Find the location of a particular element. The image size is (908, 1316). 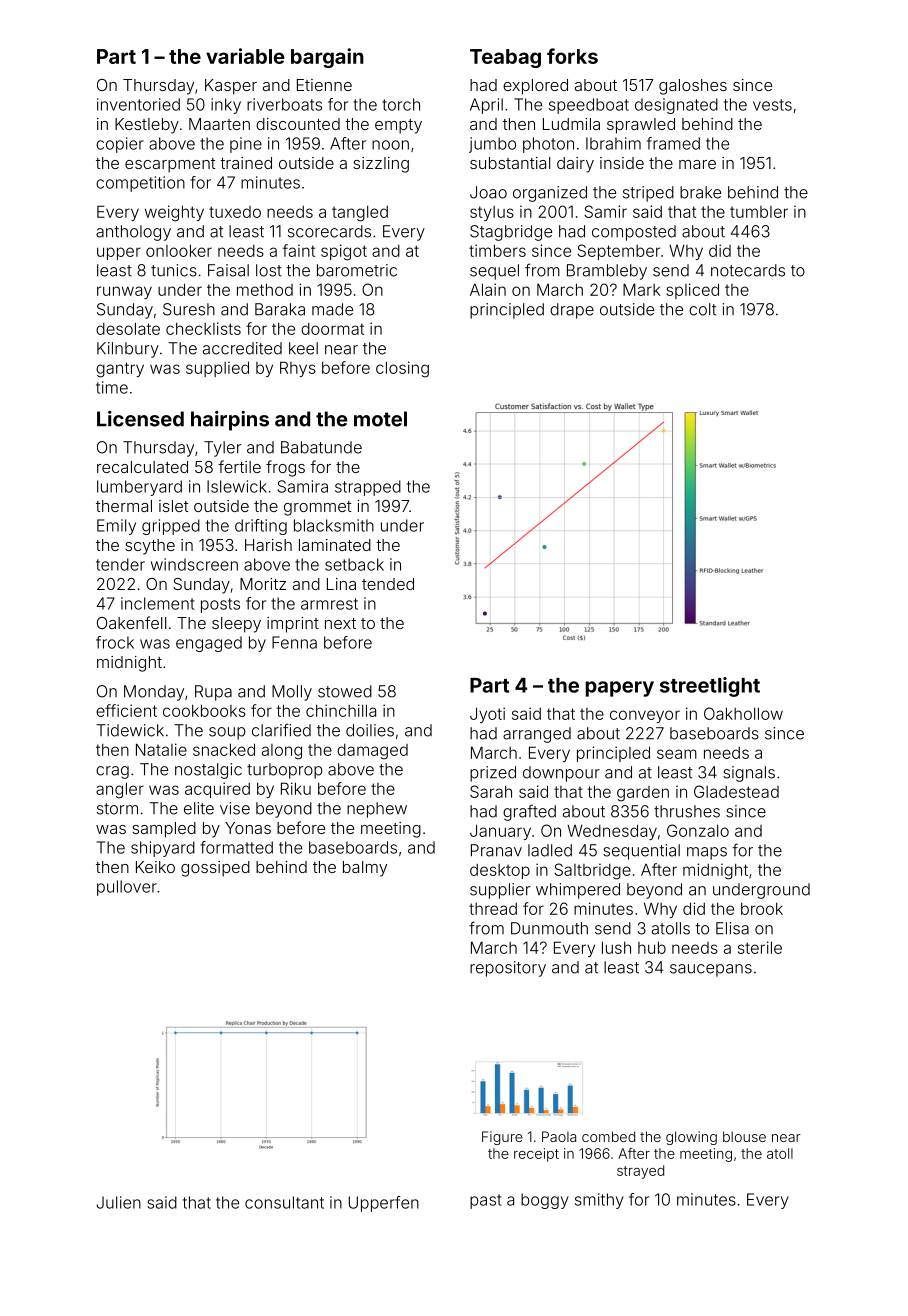

saucepans is located at coordinates (711, 970).
